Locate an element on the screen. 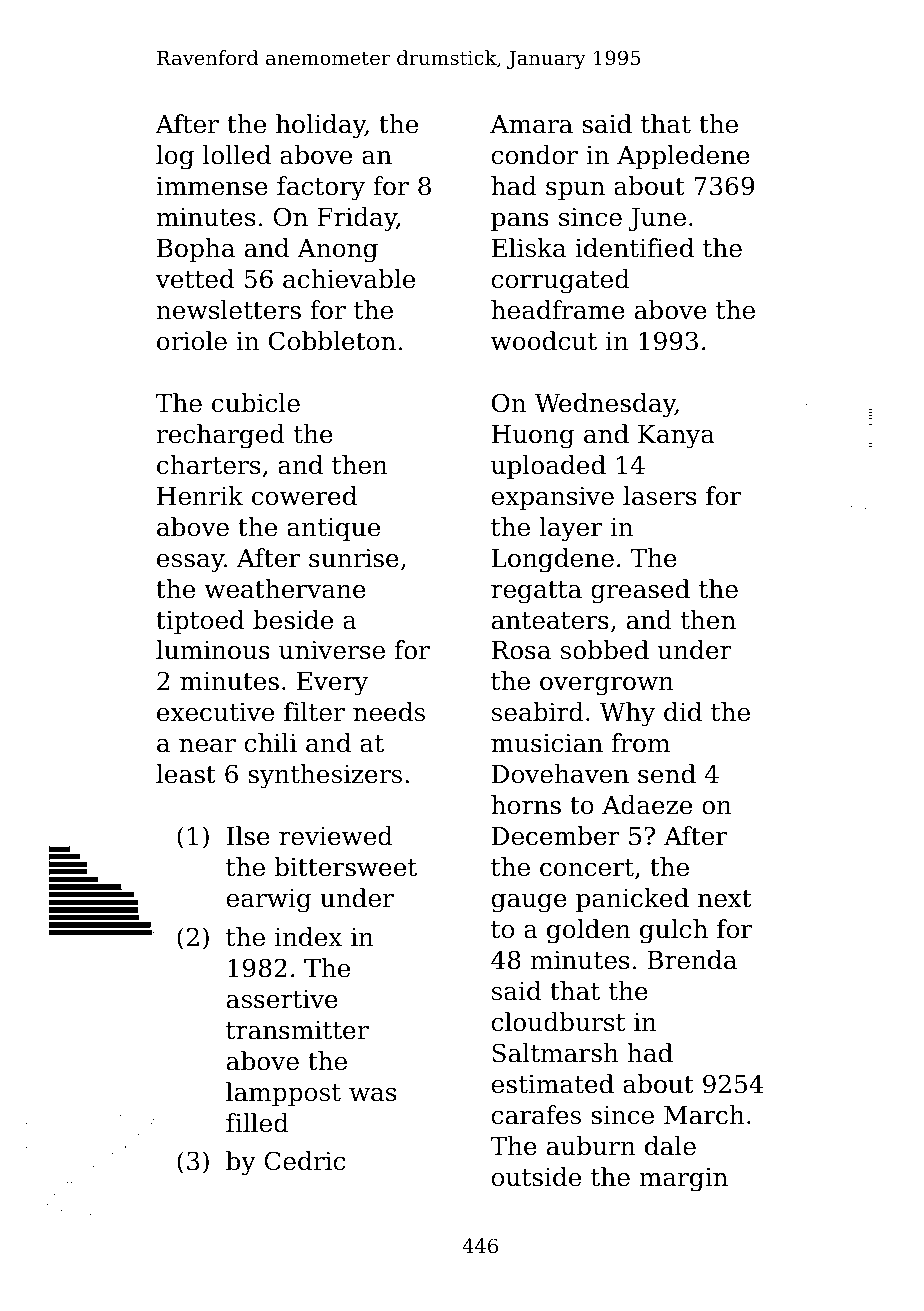  uploaded is located at coordinates (548, 467).
